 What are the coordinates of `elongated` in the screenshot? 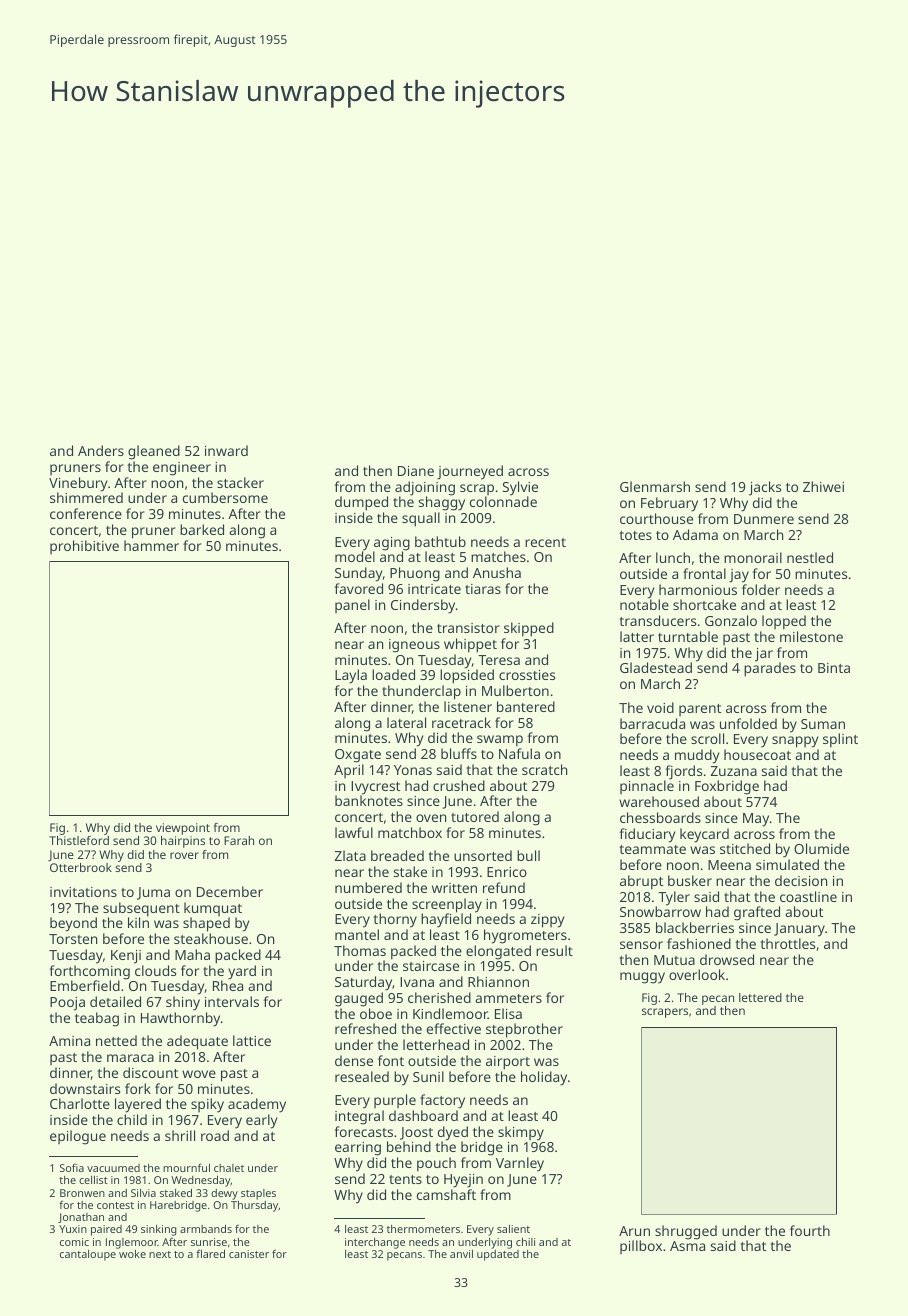 It's located at (498, 952).
